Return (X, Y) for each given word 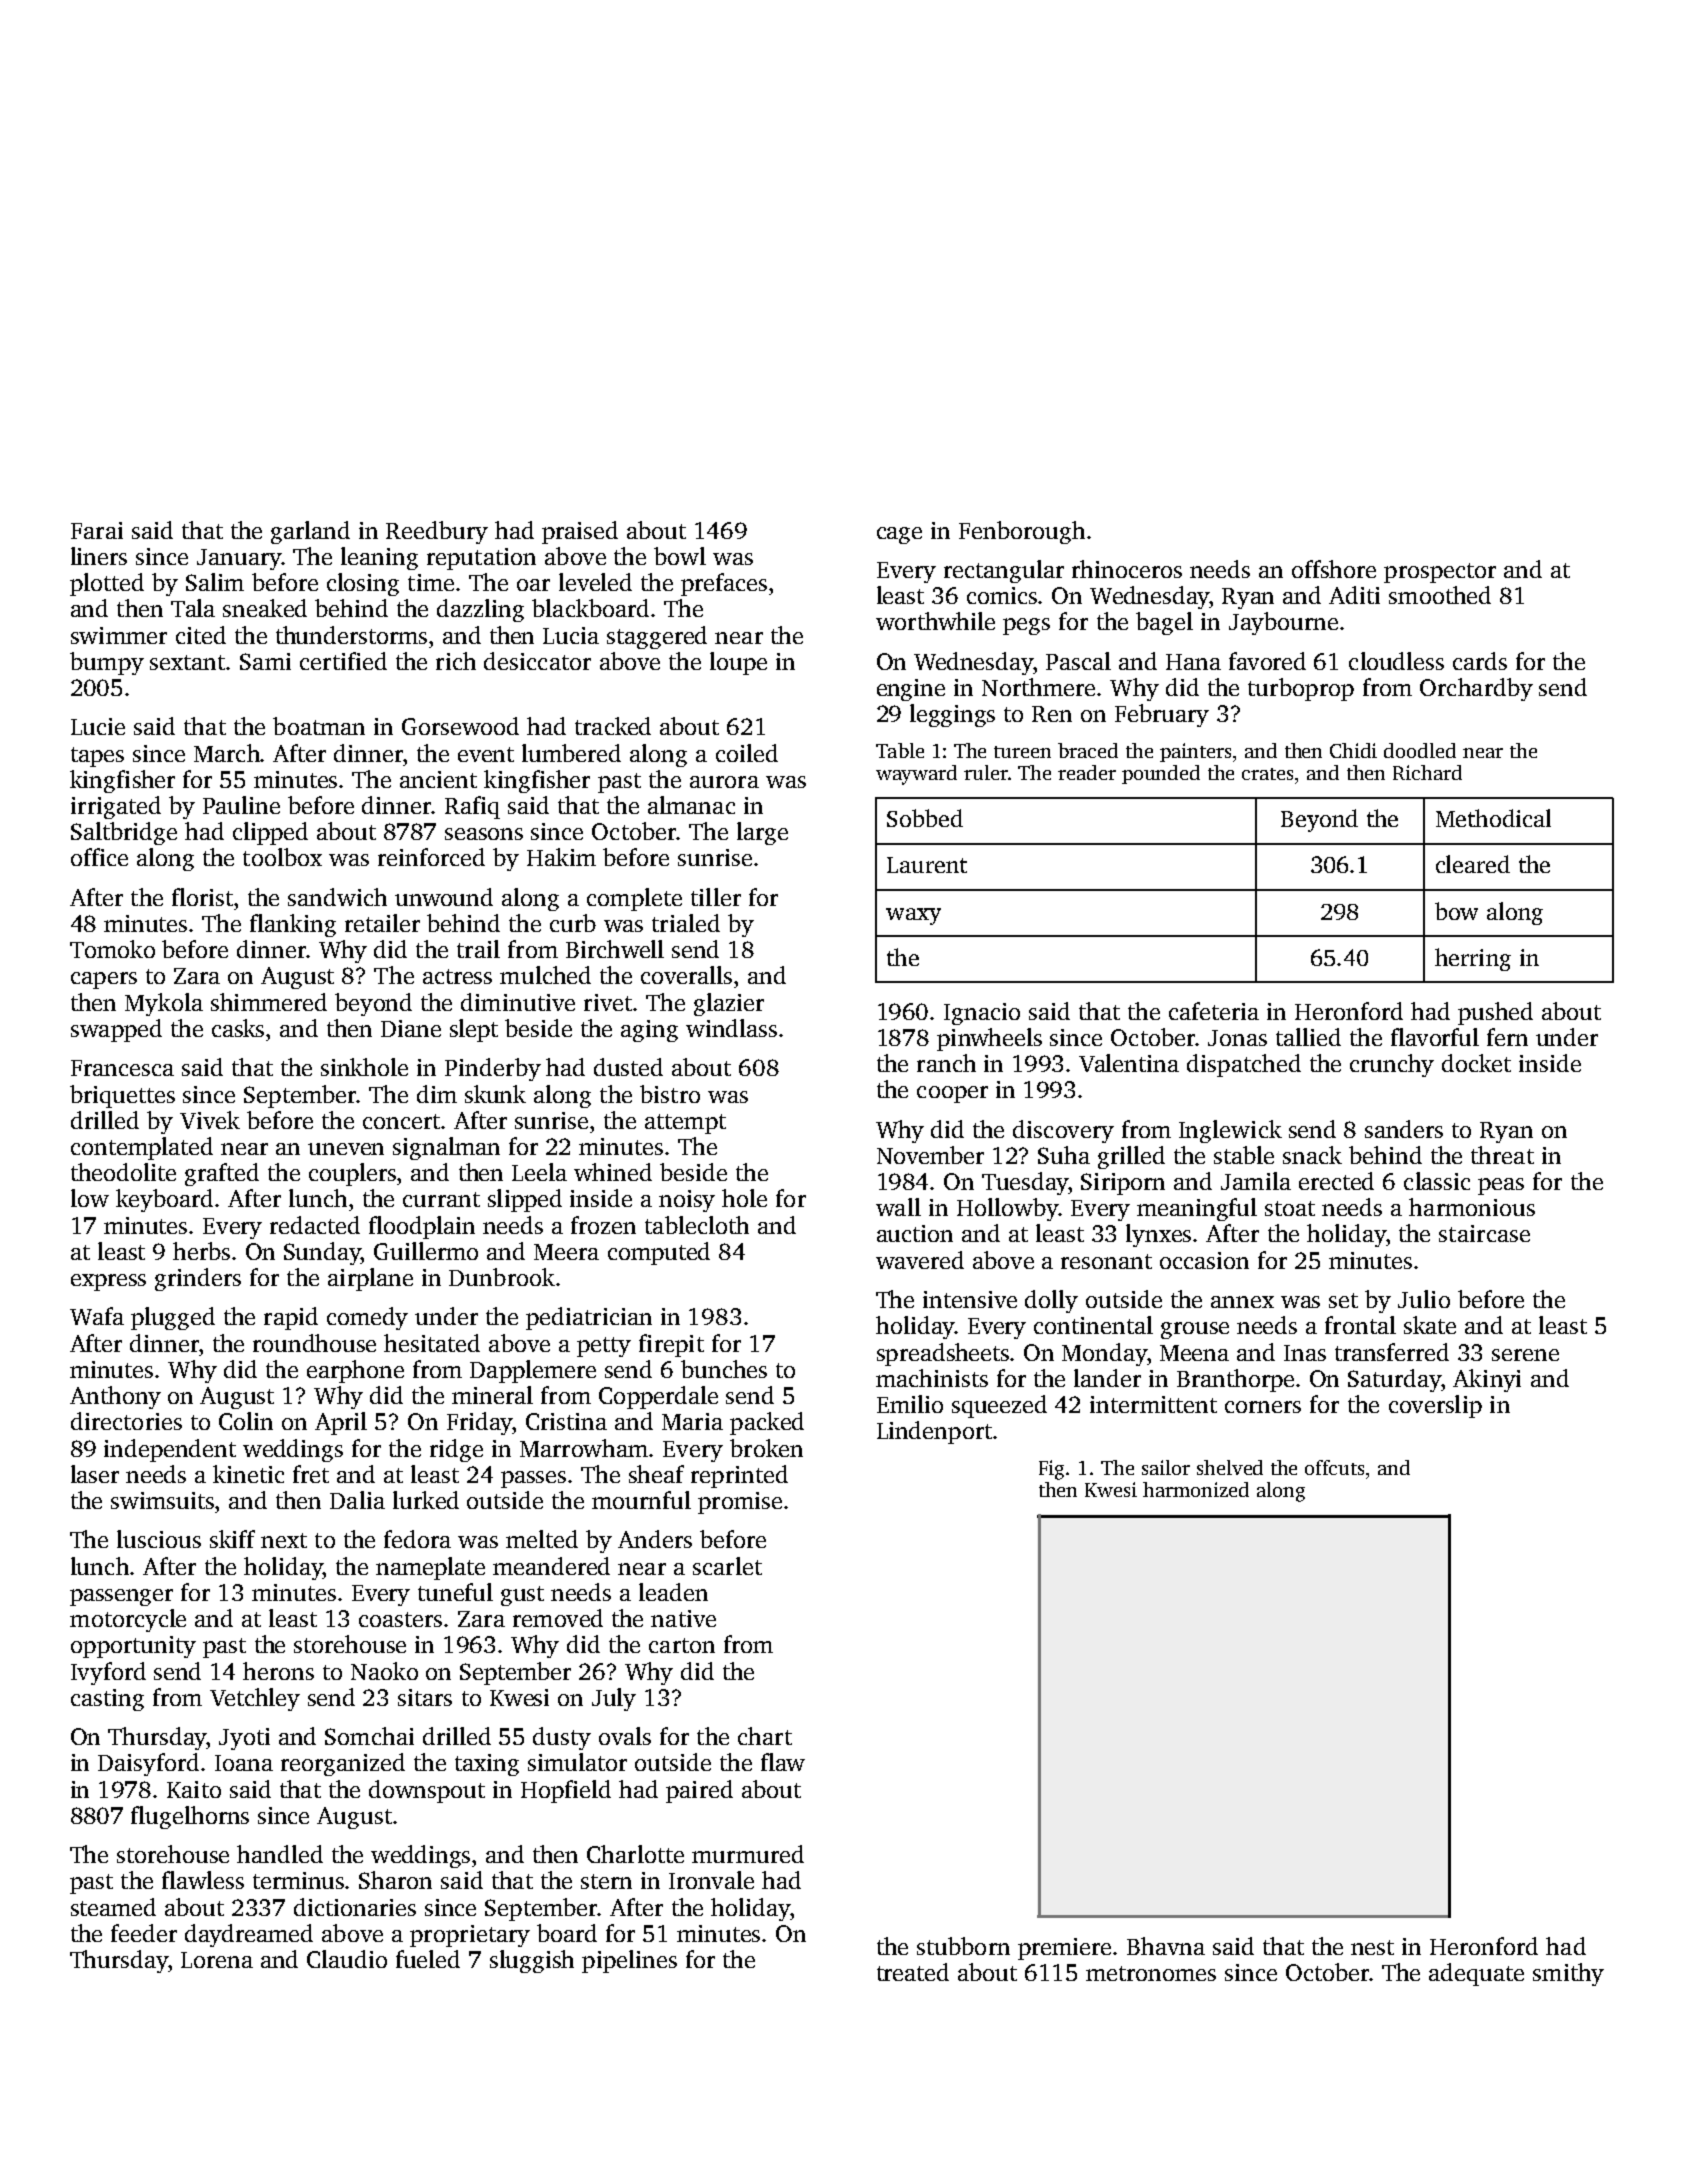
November (930, 1155)
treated (913, 1972)
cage (899, 535)
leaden (673, 1592)
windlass (731, 1028)
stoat (1290, 1208)
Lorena (217, 1960)
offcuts (1334, 1467)
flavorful (1435, 1037)
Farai (97, 530)
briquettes (122, 1096)
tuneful (455, 1592)
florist (202, 897)
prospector (1440, 573)
